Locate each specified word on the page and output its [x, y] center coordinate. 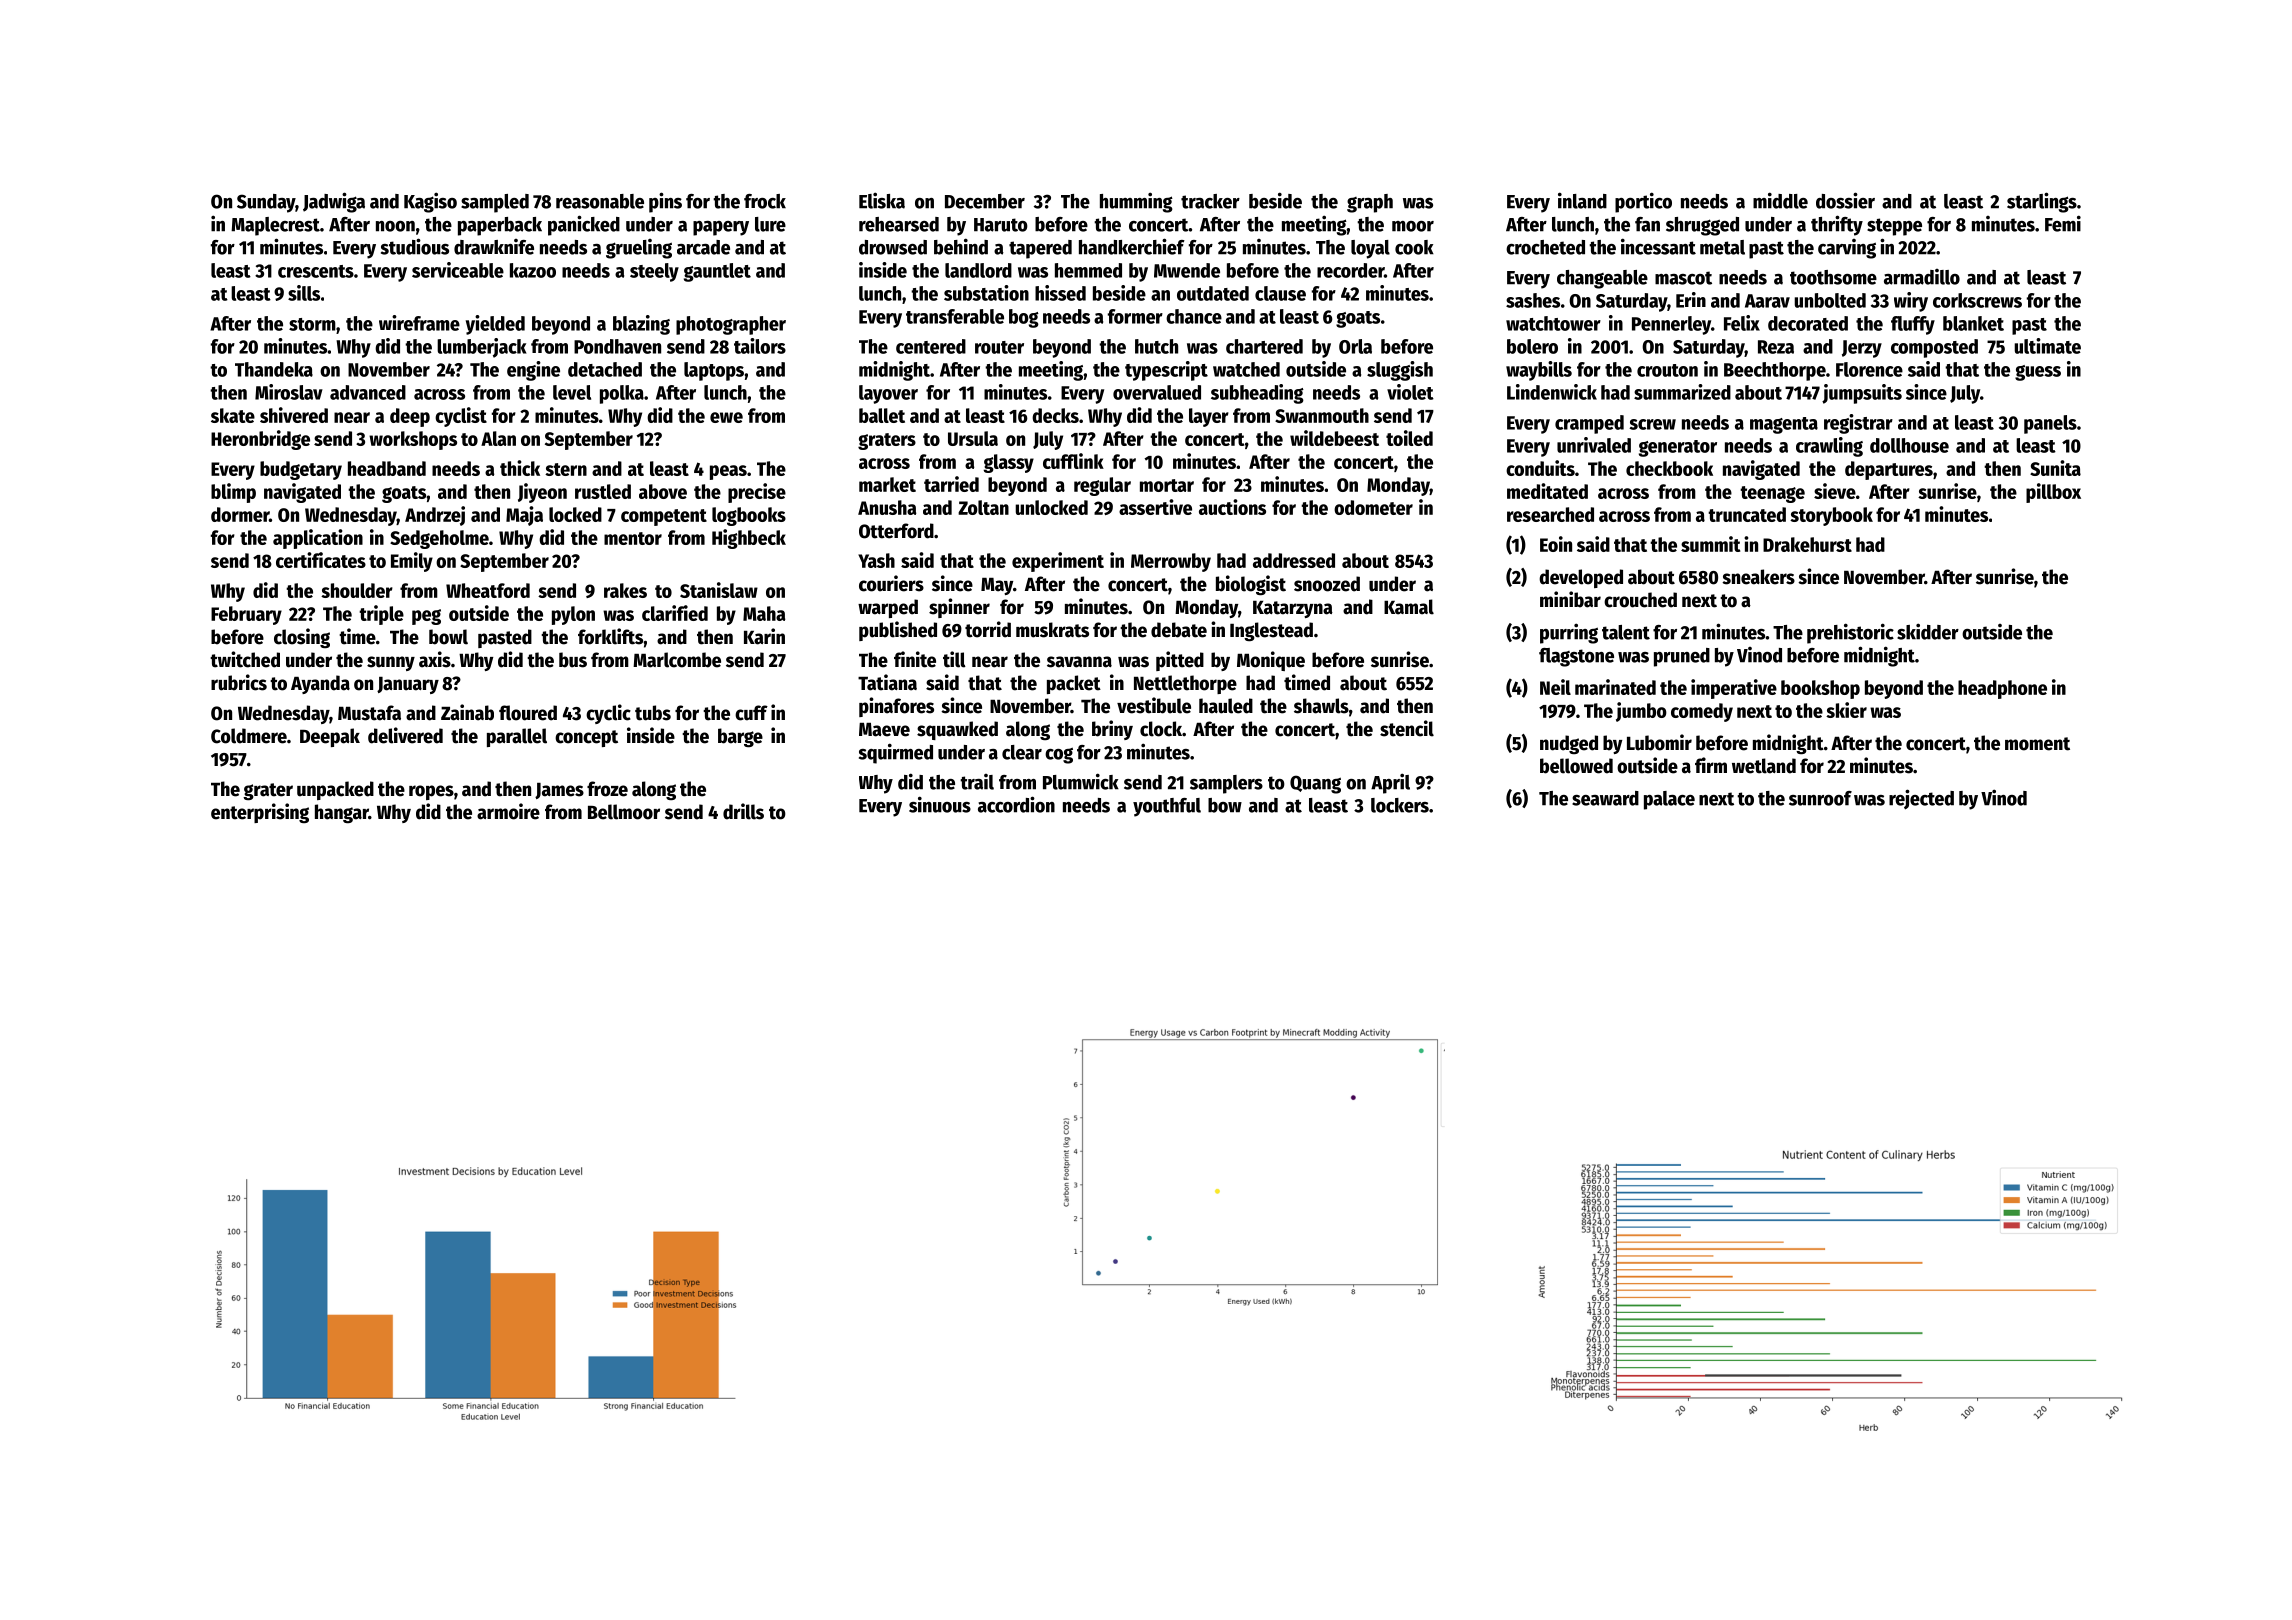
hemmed [1088, 270]
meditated [1547, 491]
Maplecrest [275, 226]
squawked [957, 730]
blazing [641, 325]
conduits [1540, 468]
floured [528, 713]
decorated [1808, 323]
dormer [240, 514]
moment [2037, 744]
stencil [1407, 728]
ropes [431, 792]
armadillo [1922, 277]
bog [1024, 318]
